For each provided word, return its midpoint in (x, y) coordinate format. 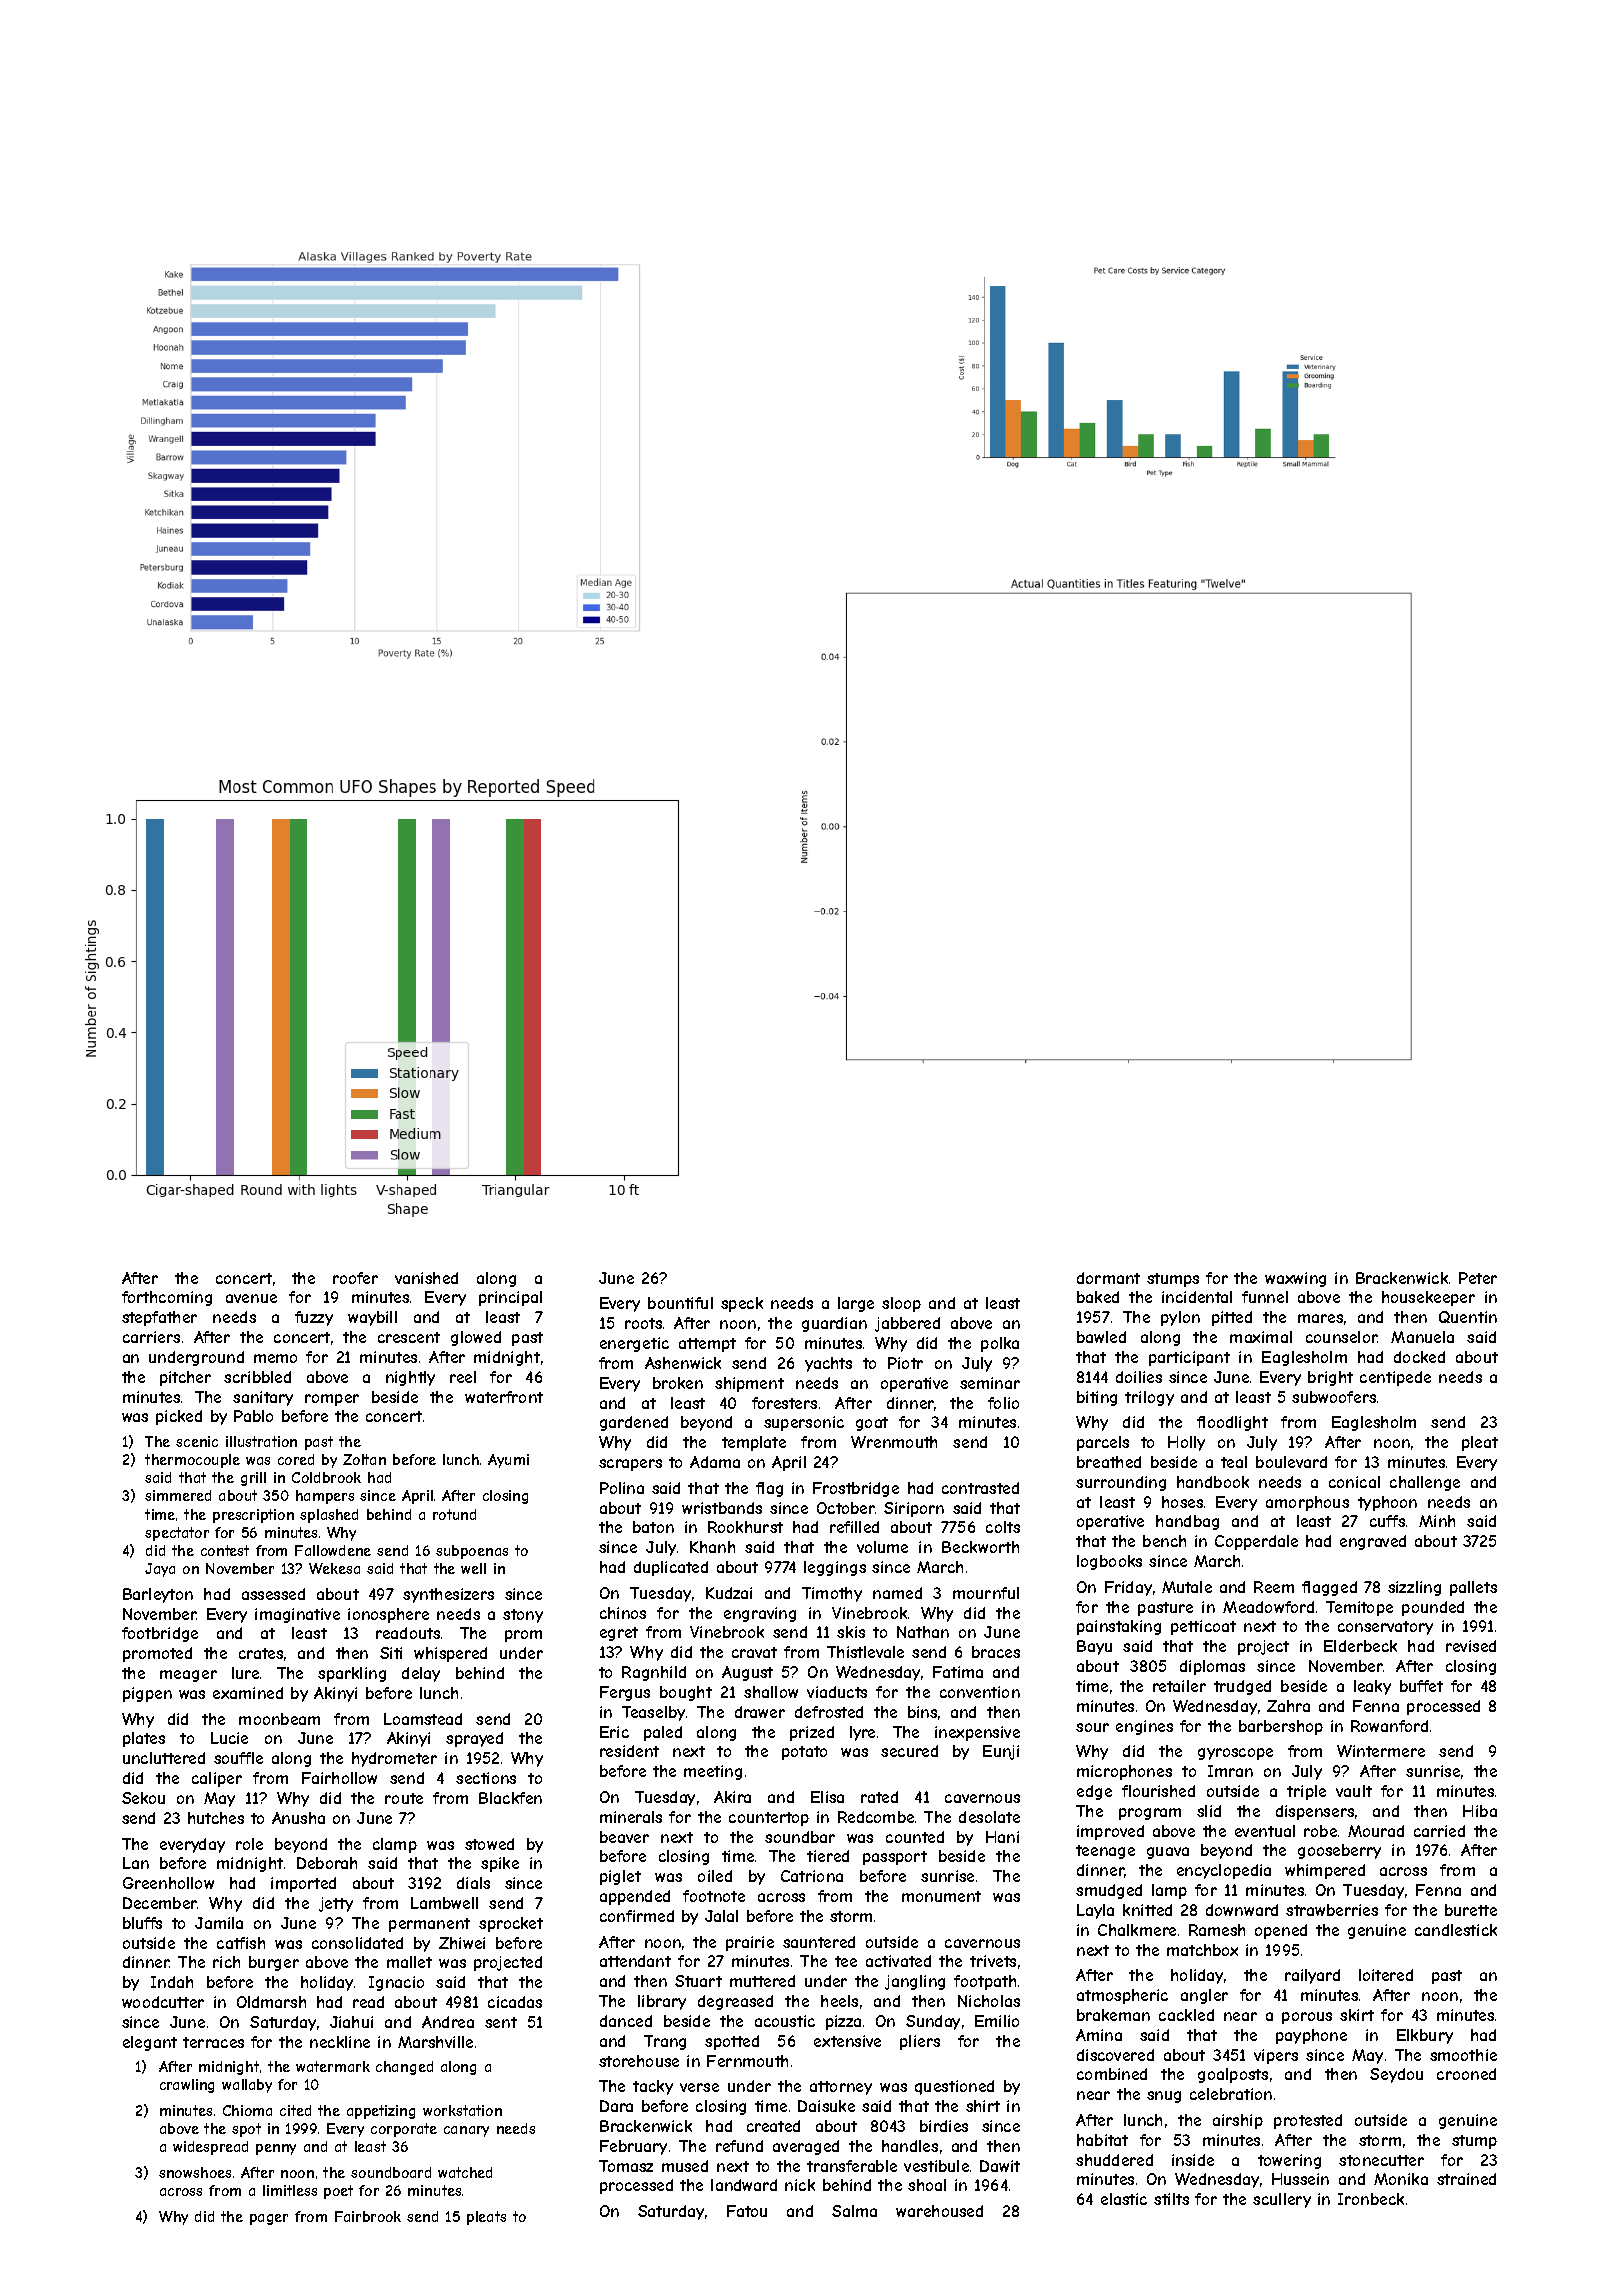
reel (463, 1377)
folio (1003, 1403)
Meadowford (1268, 1607)
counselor (1342, 1337)
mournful (986, 1593)
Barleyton (158, 1595)
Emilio (997, 2021)
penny (276, 2149)
